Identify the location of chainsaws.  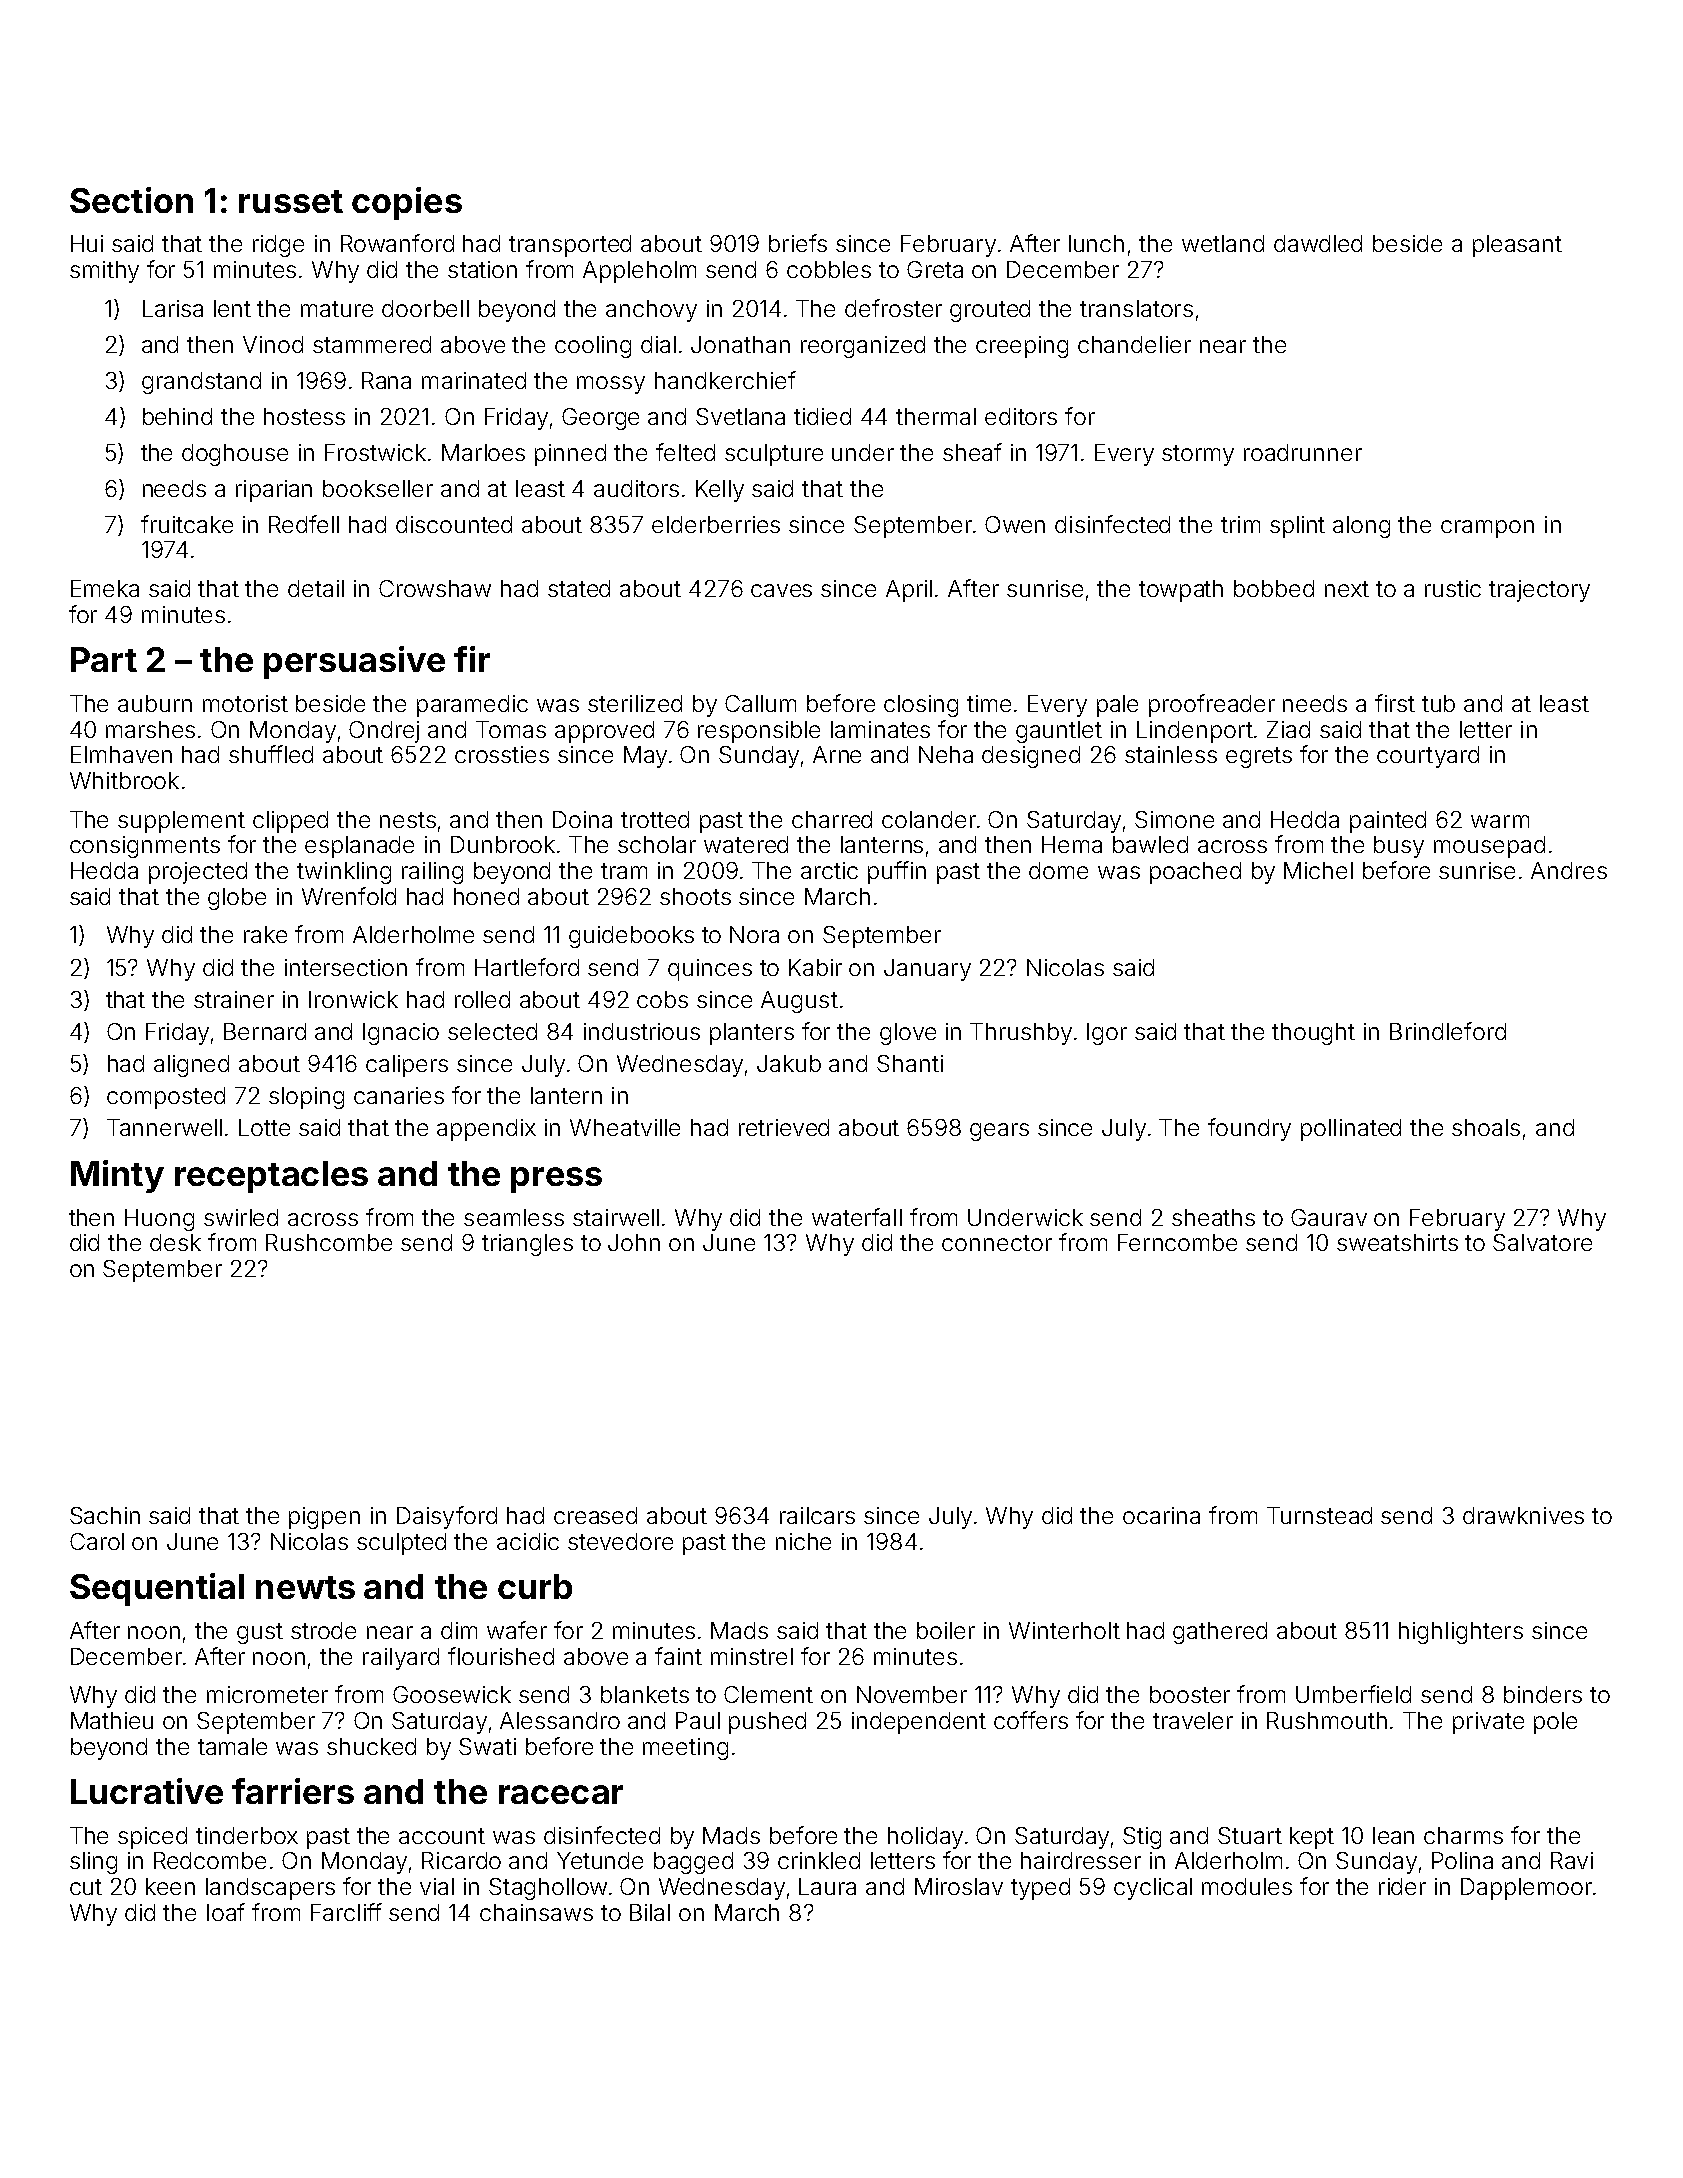
(536, 1912).
